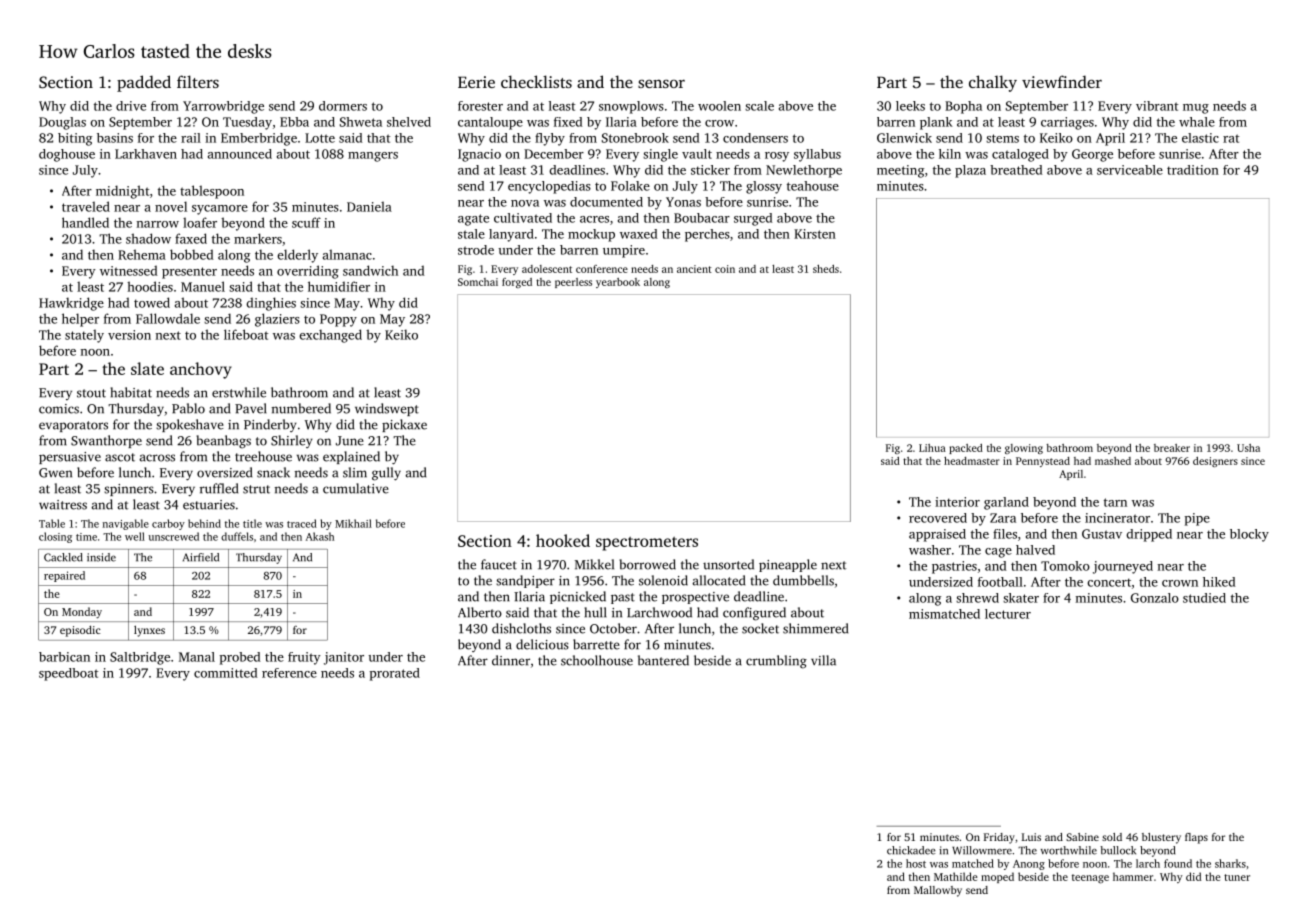 This screenshot has height=924, width=1308. Describe the element at coordinates (82, 613) in the screenshot. I see `Monday` at that location.
